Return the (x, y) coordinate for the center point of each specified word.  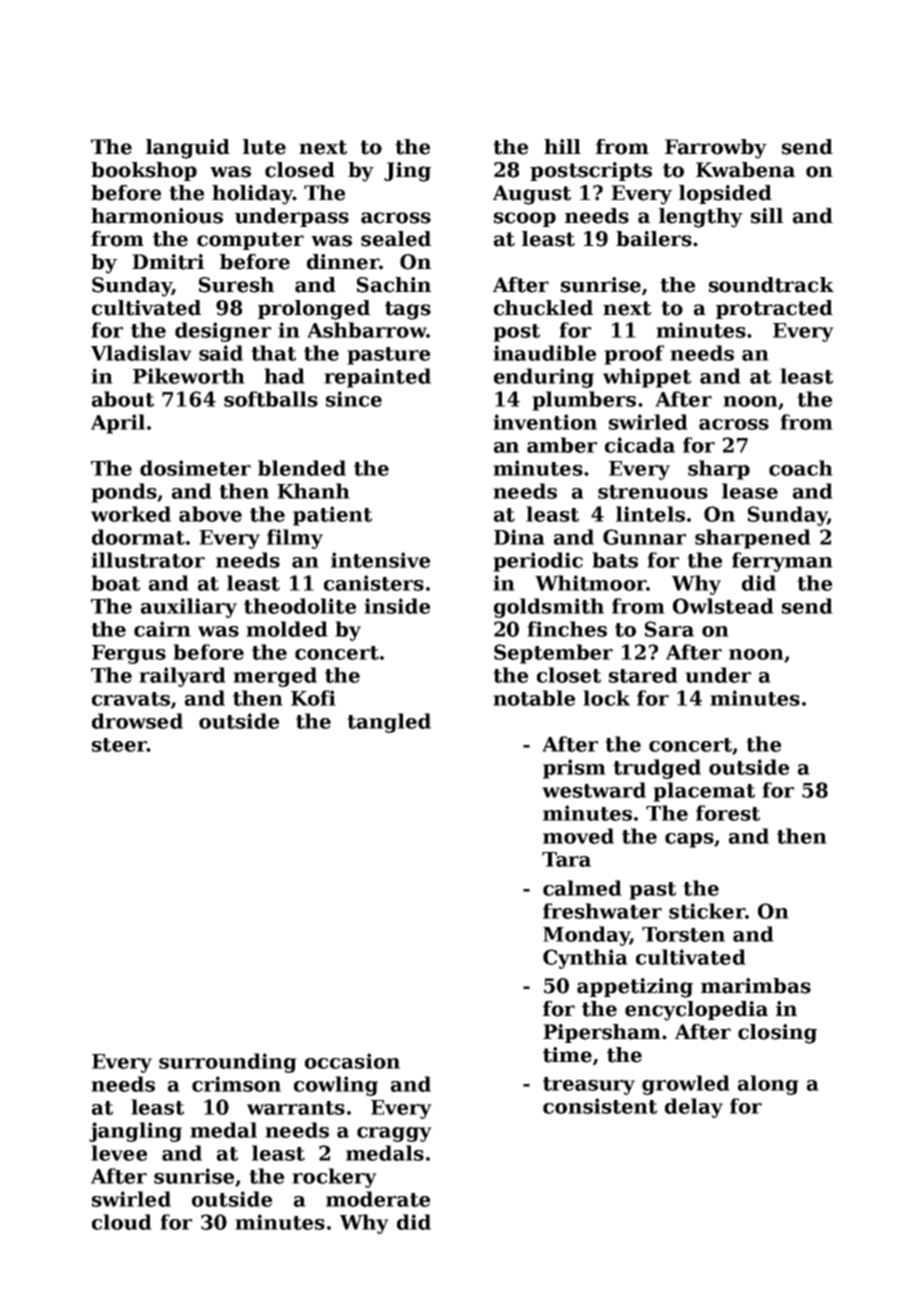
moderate (378, 1199)
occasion (352, 1061)
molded (287, 629)
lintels (650, 514)
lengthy (701, 218)
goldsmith (549, 608)
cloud (122, 1222)
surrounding (228, 1063)
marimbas (756, 986)
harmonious (157, 216)
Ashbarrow (366, 330)
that (273, 353)
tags (408, 310)
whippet (647, 378)
